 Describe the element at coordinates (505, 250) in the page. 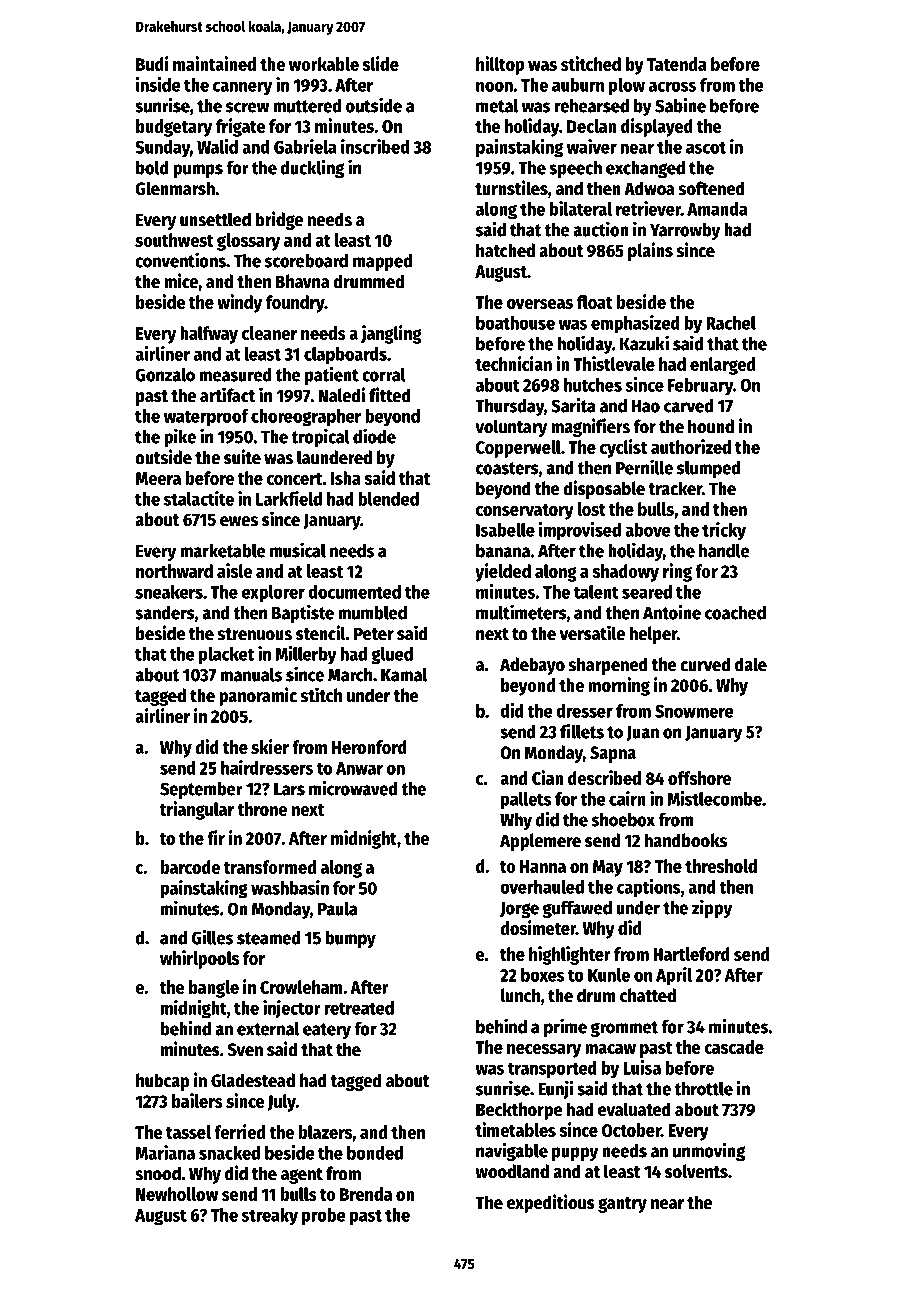

I see `hatched` at that location.
